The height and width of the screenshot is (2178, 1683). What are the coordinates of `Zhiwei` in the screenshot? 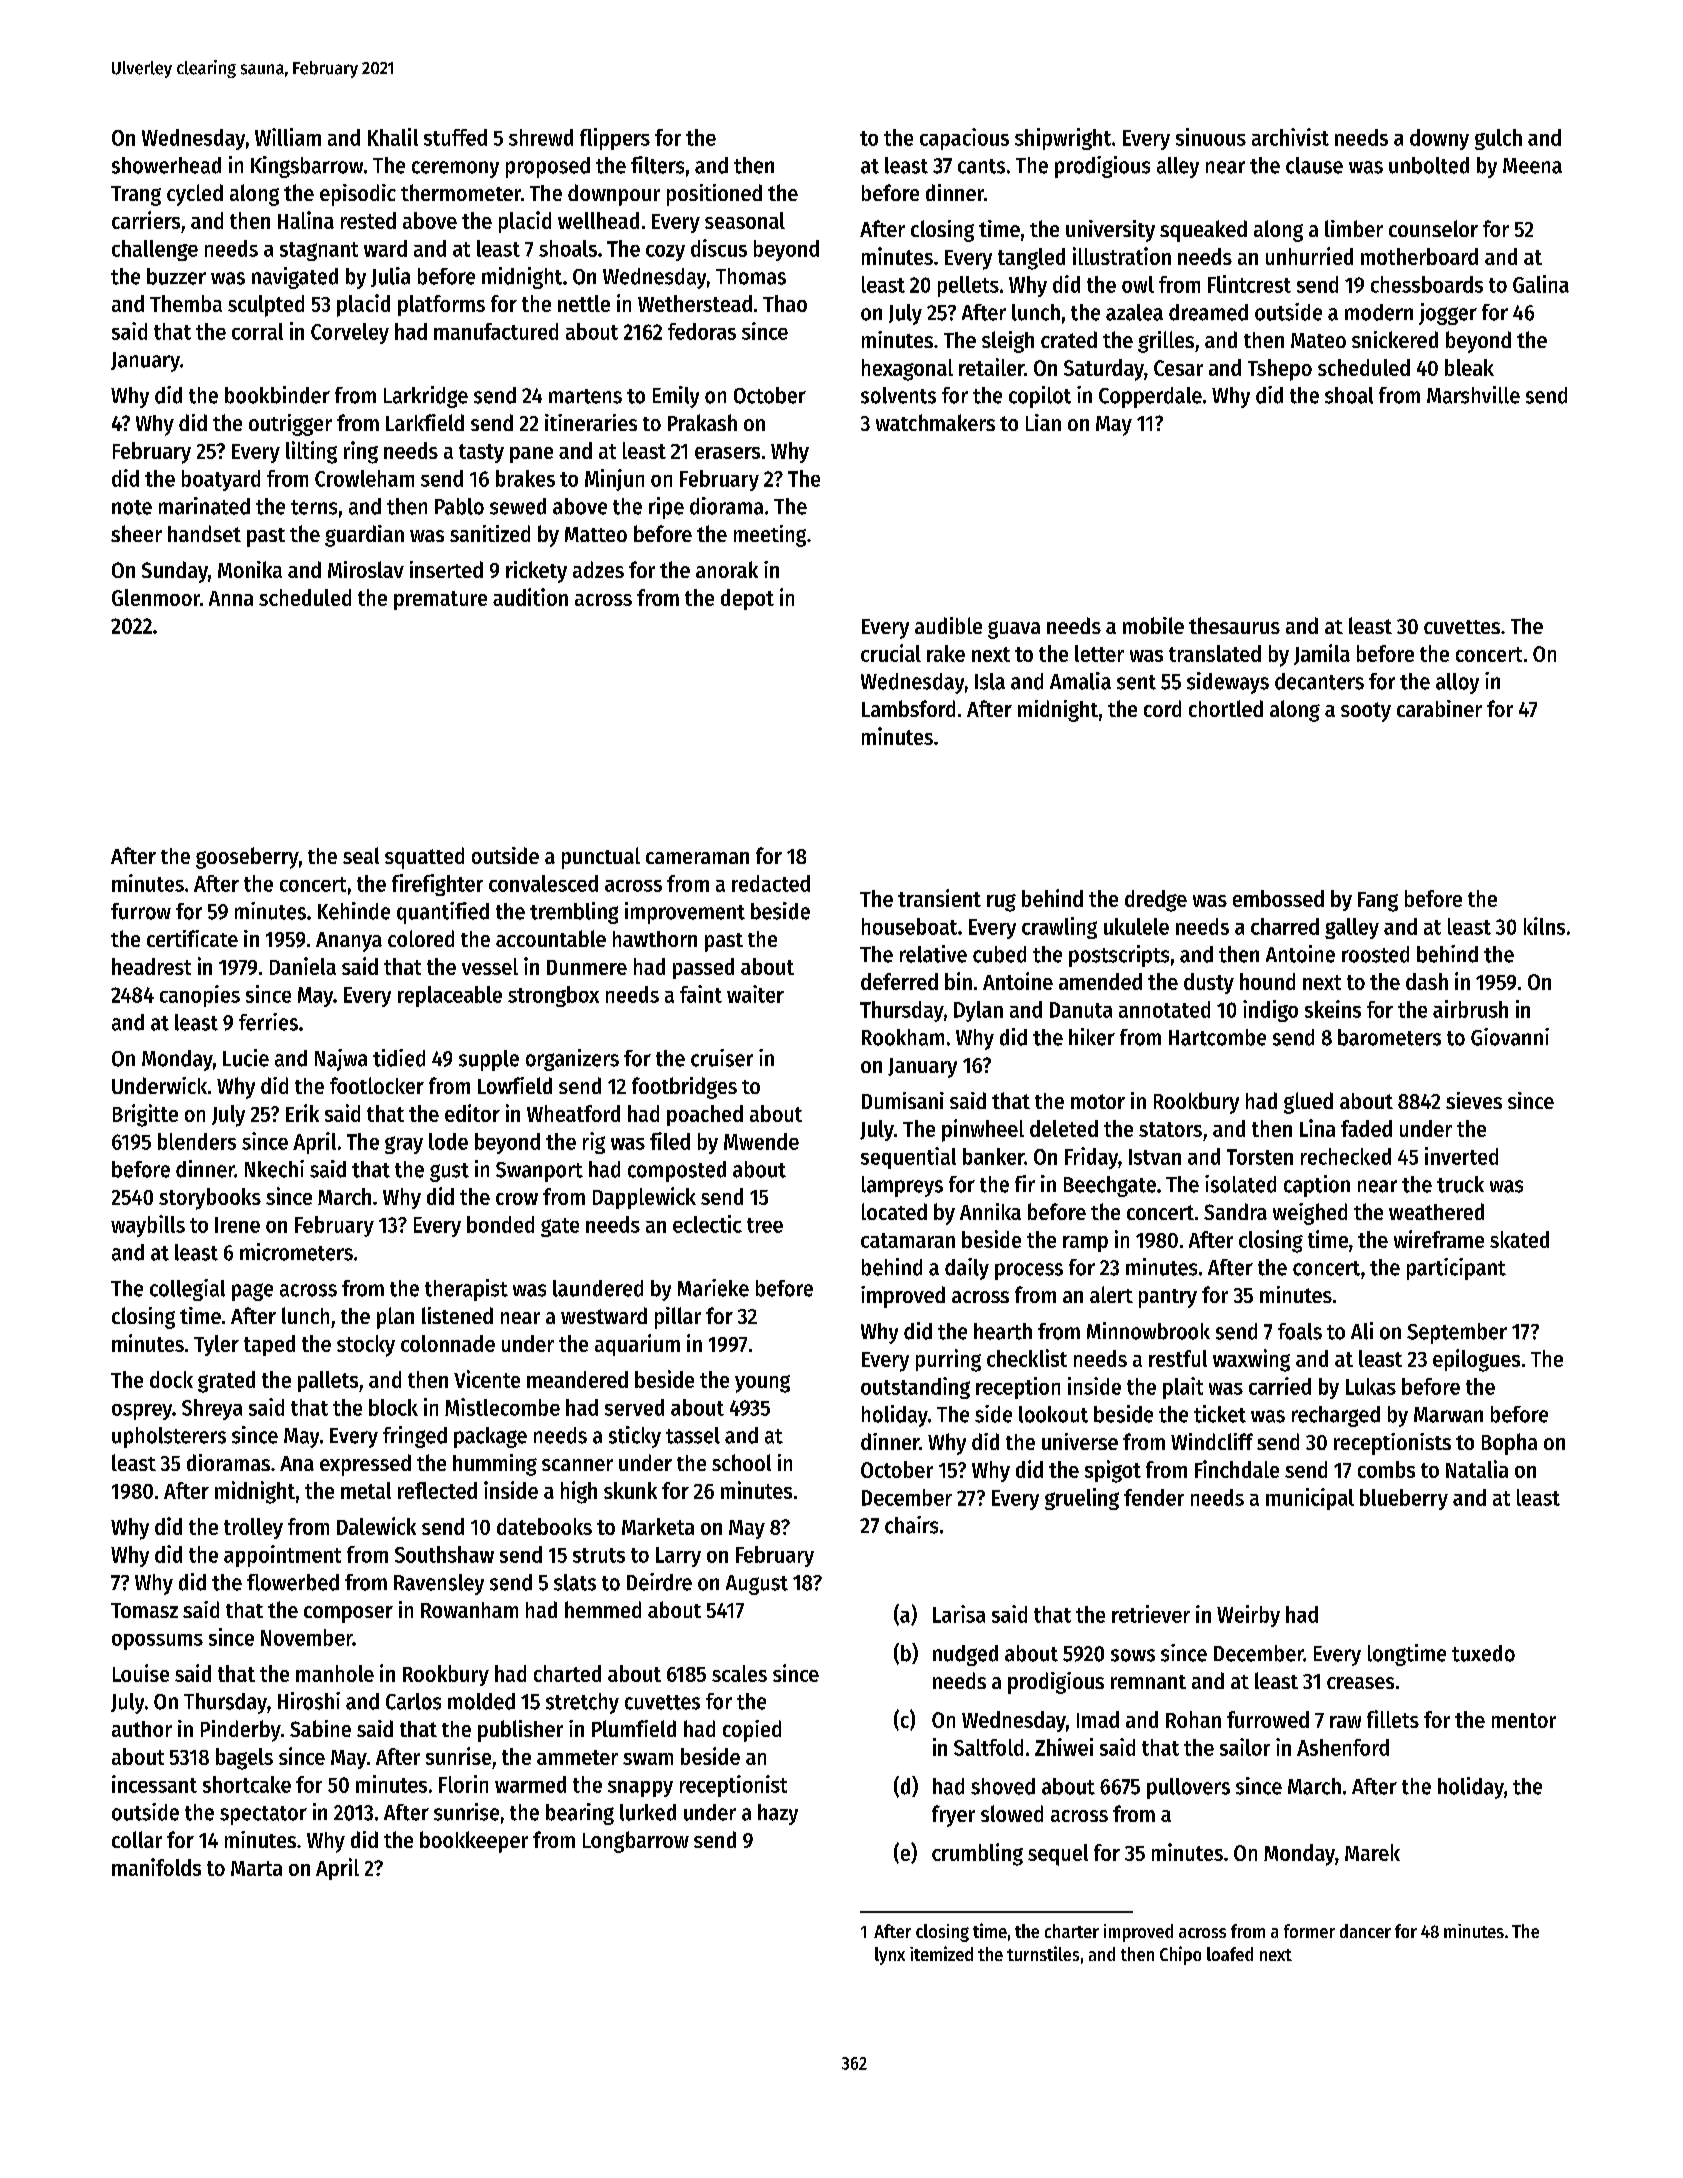 It's located at (1064, 1747).
